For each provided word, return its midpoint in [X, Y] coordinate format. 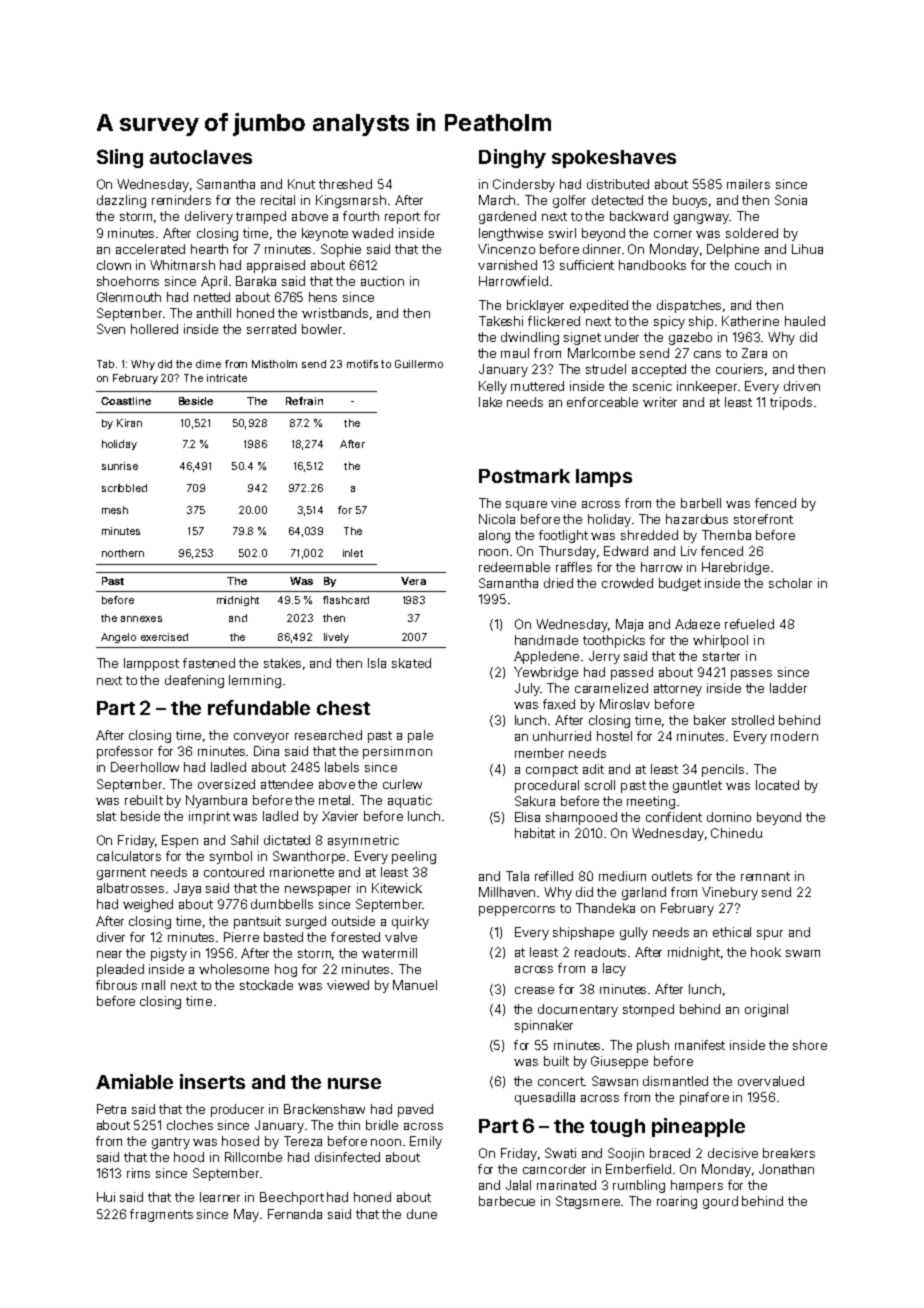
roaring [677, 1202]
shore [810, 1045]
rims [138, 1173]
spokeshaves [614, 159]
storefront [763, 519]
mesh [115, 510]
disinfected [347, 1157]
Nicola [497, 519]
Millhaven [507, 892]
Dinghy [512, 158]
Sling [120, 158]
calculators [129, 856]
